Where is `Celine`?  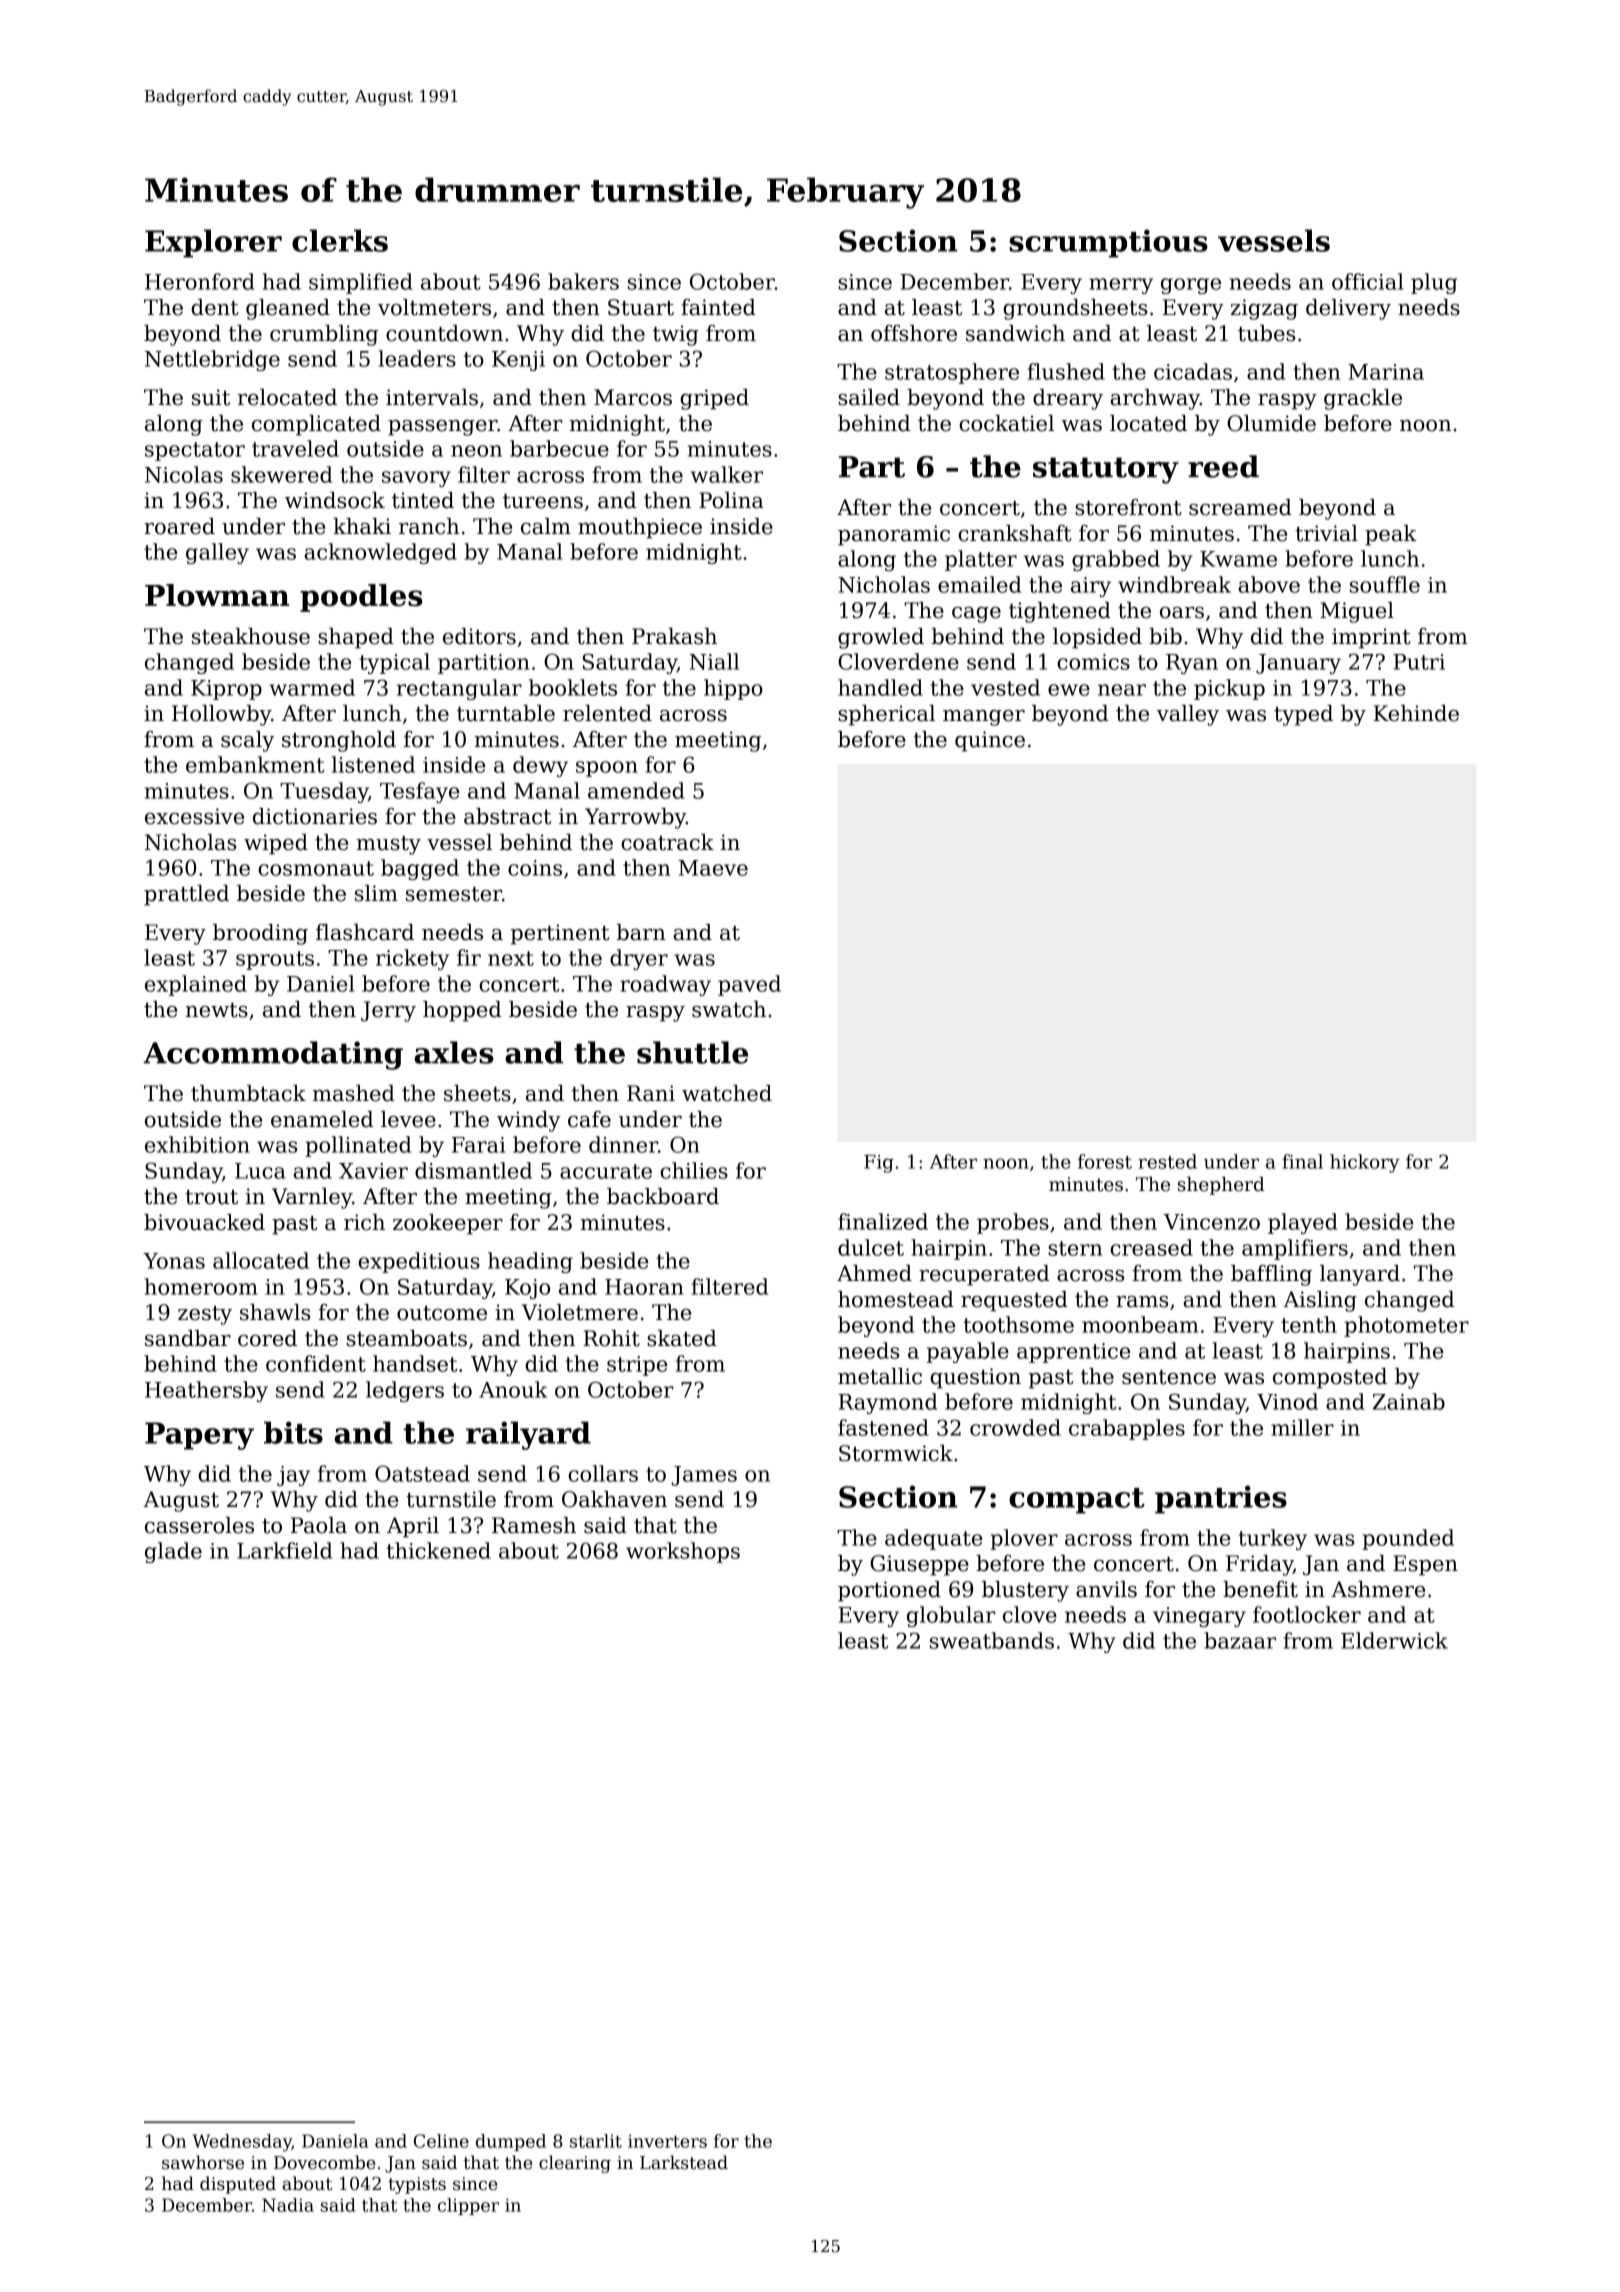
Celine is located at coordinates (441, 2141).
